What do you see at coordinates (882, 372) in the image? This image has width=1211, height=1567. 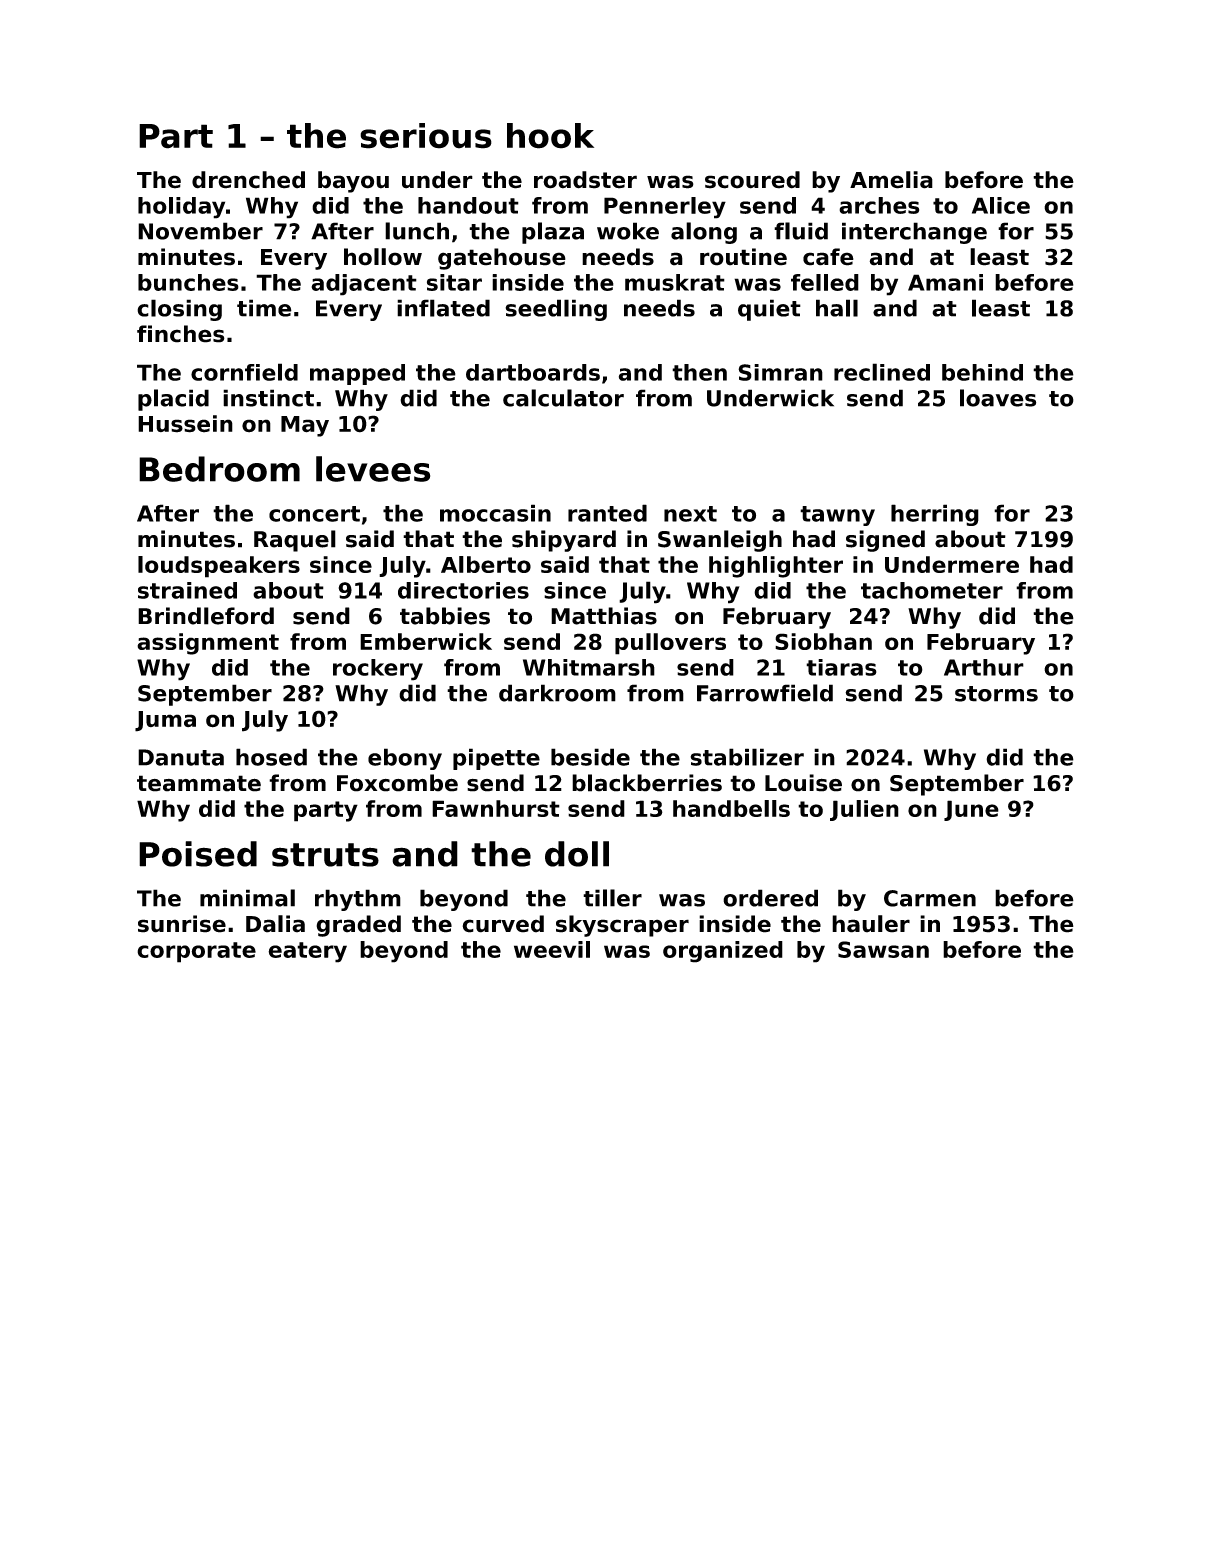 I see `reclined` at bounding box center [882, 372].
